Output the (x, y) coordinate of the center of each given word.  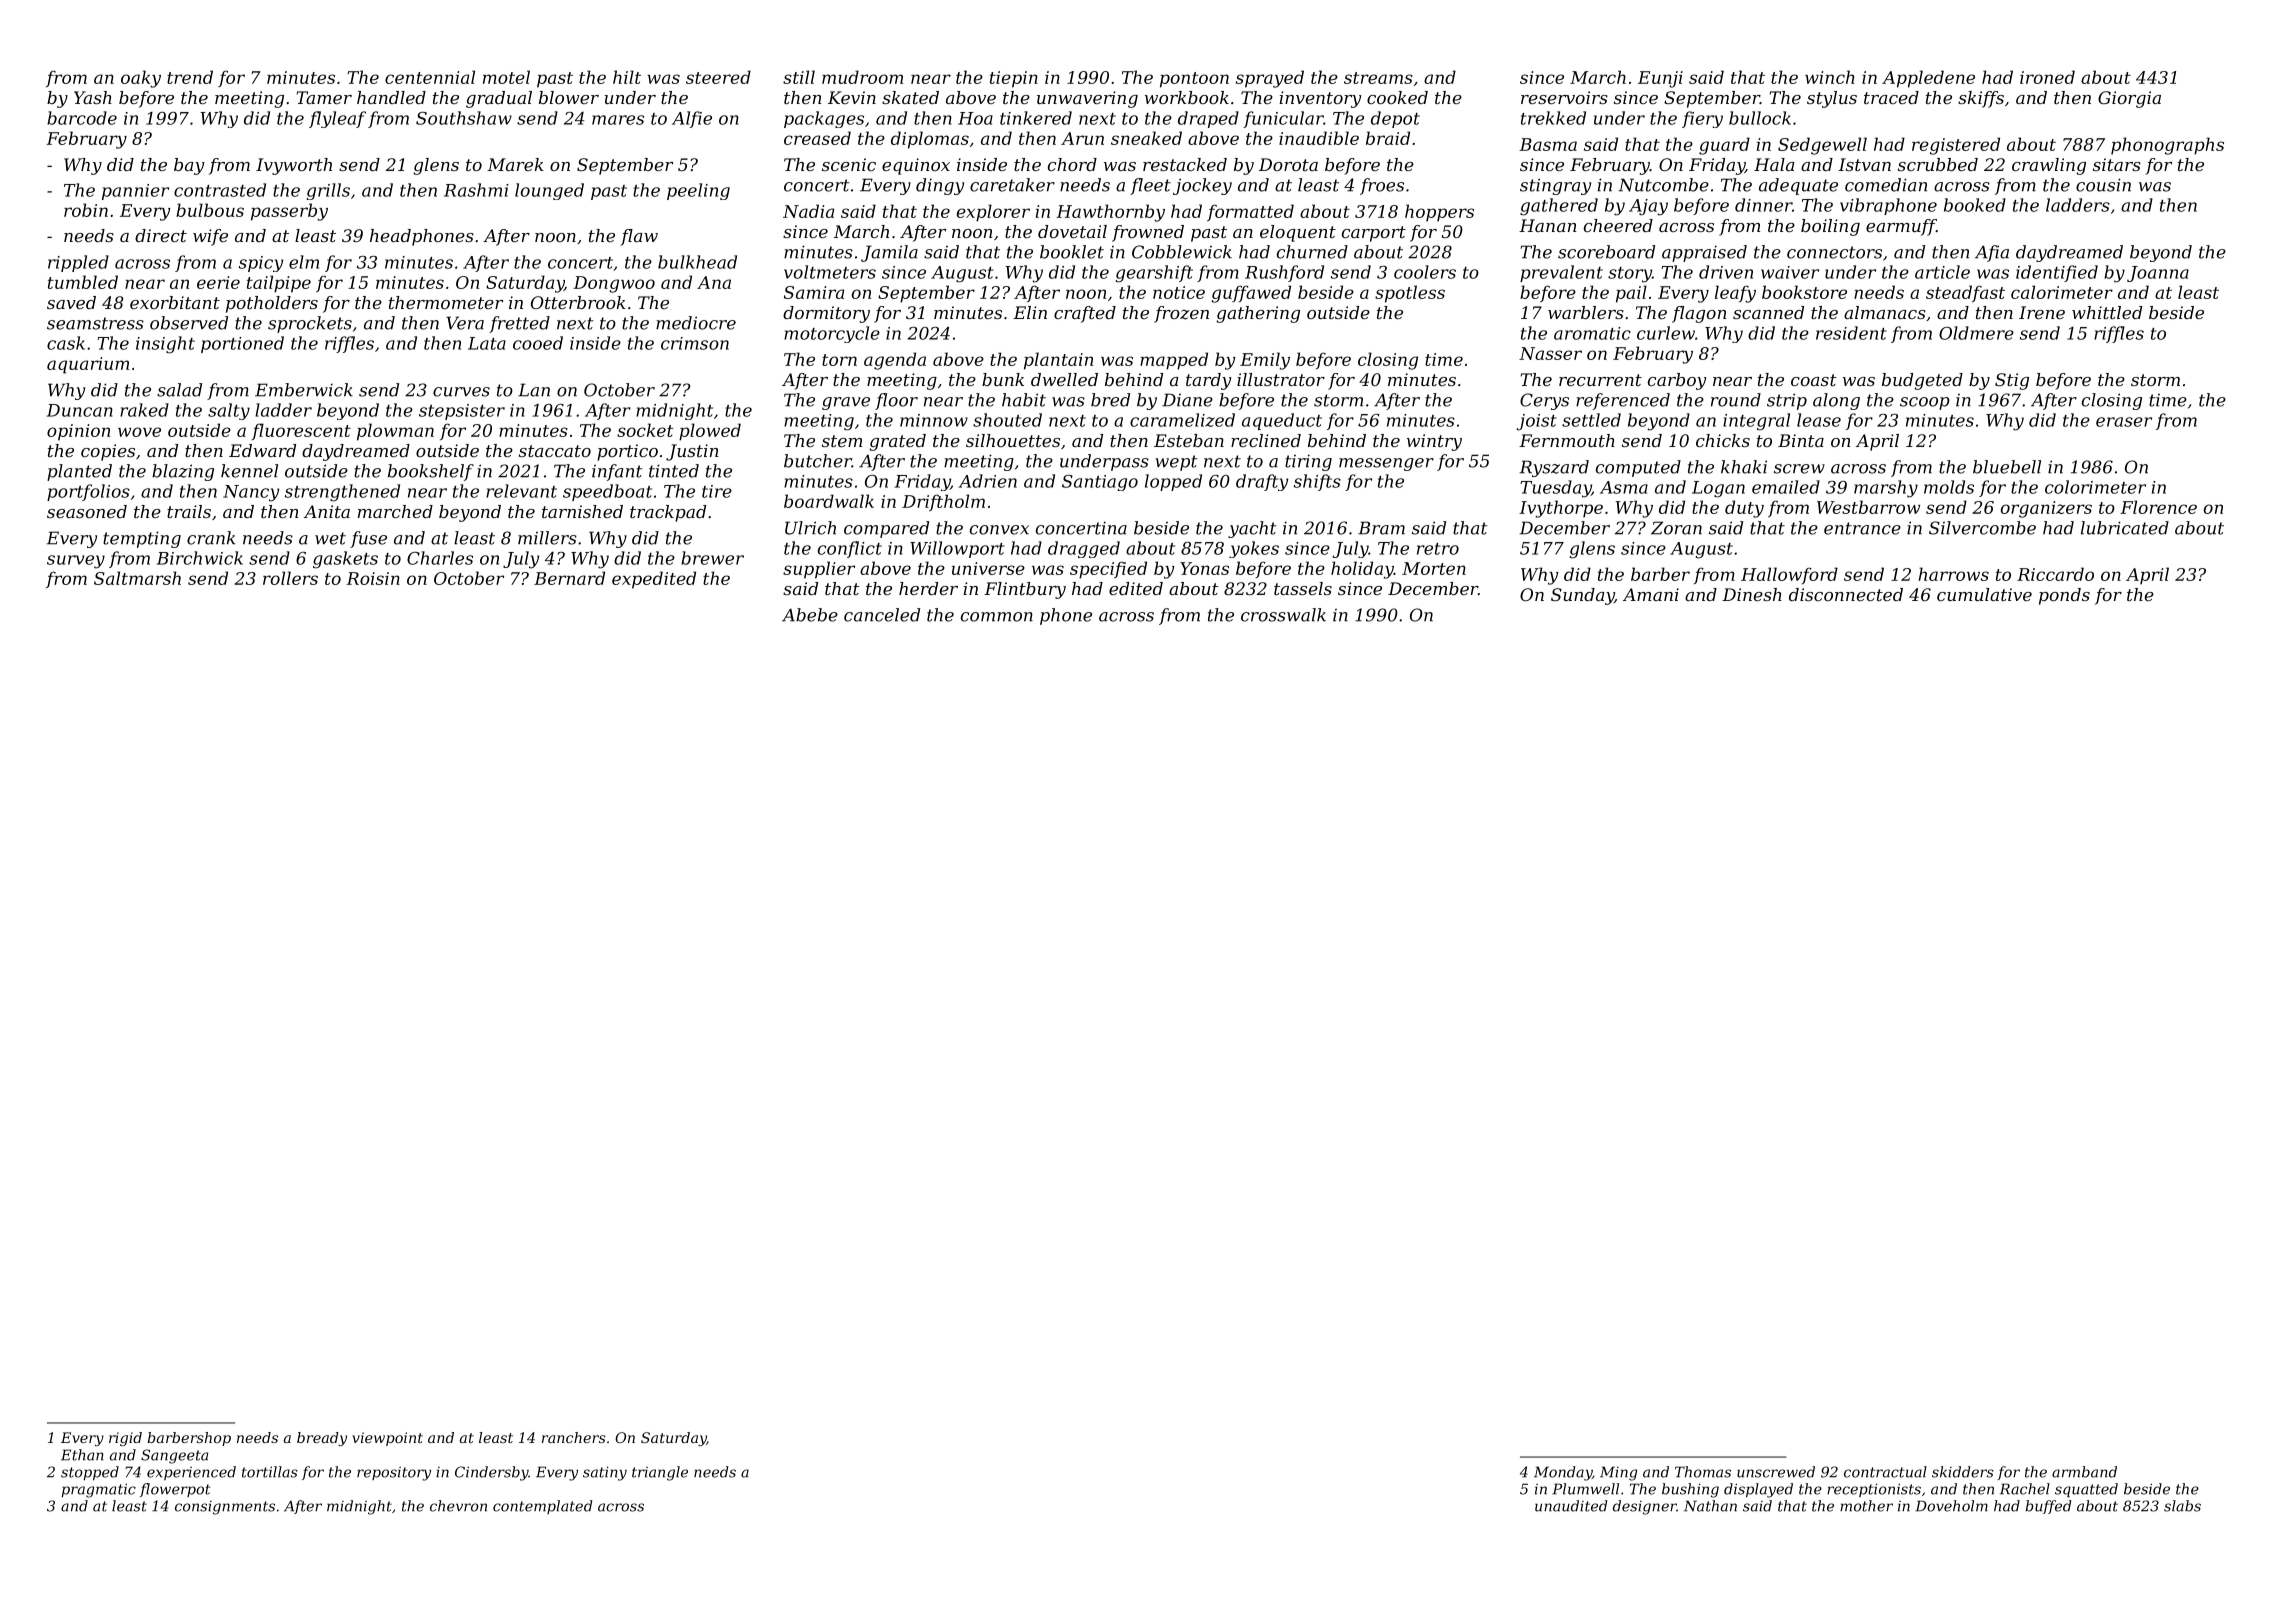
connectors (1834, 252)
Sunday (1582, 596)
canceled (882, 615)
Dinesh (1752, 594)
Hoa (975, 118)
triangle (660, 1473)
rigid (125, 1439)
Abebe (810, 615)
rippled (78, 263)
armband (2084, 1472)
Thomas (1703, 1472)
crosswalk (1283, 615)
